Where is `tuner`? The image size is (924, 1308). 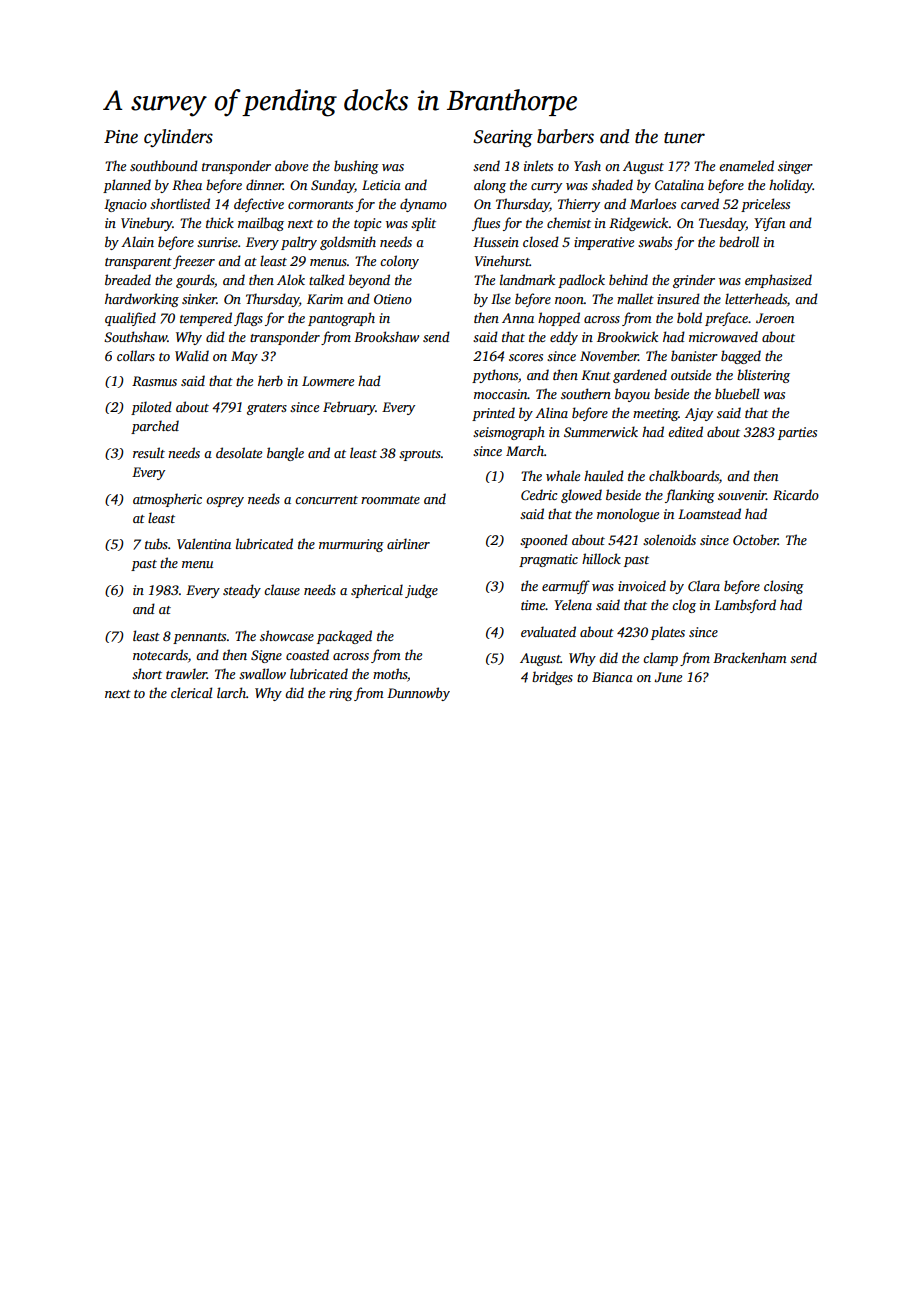
tuner is located at coordinates (684, 138).
